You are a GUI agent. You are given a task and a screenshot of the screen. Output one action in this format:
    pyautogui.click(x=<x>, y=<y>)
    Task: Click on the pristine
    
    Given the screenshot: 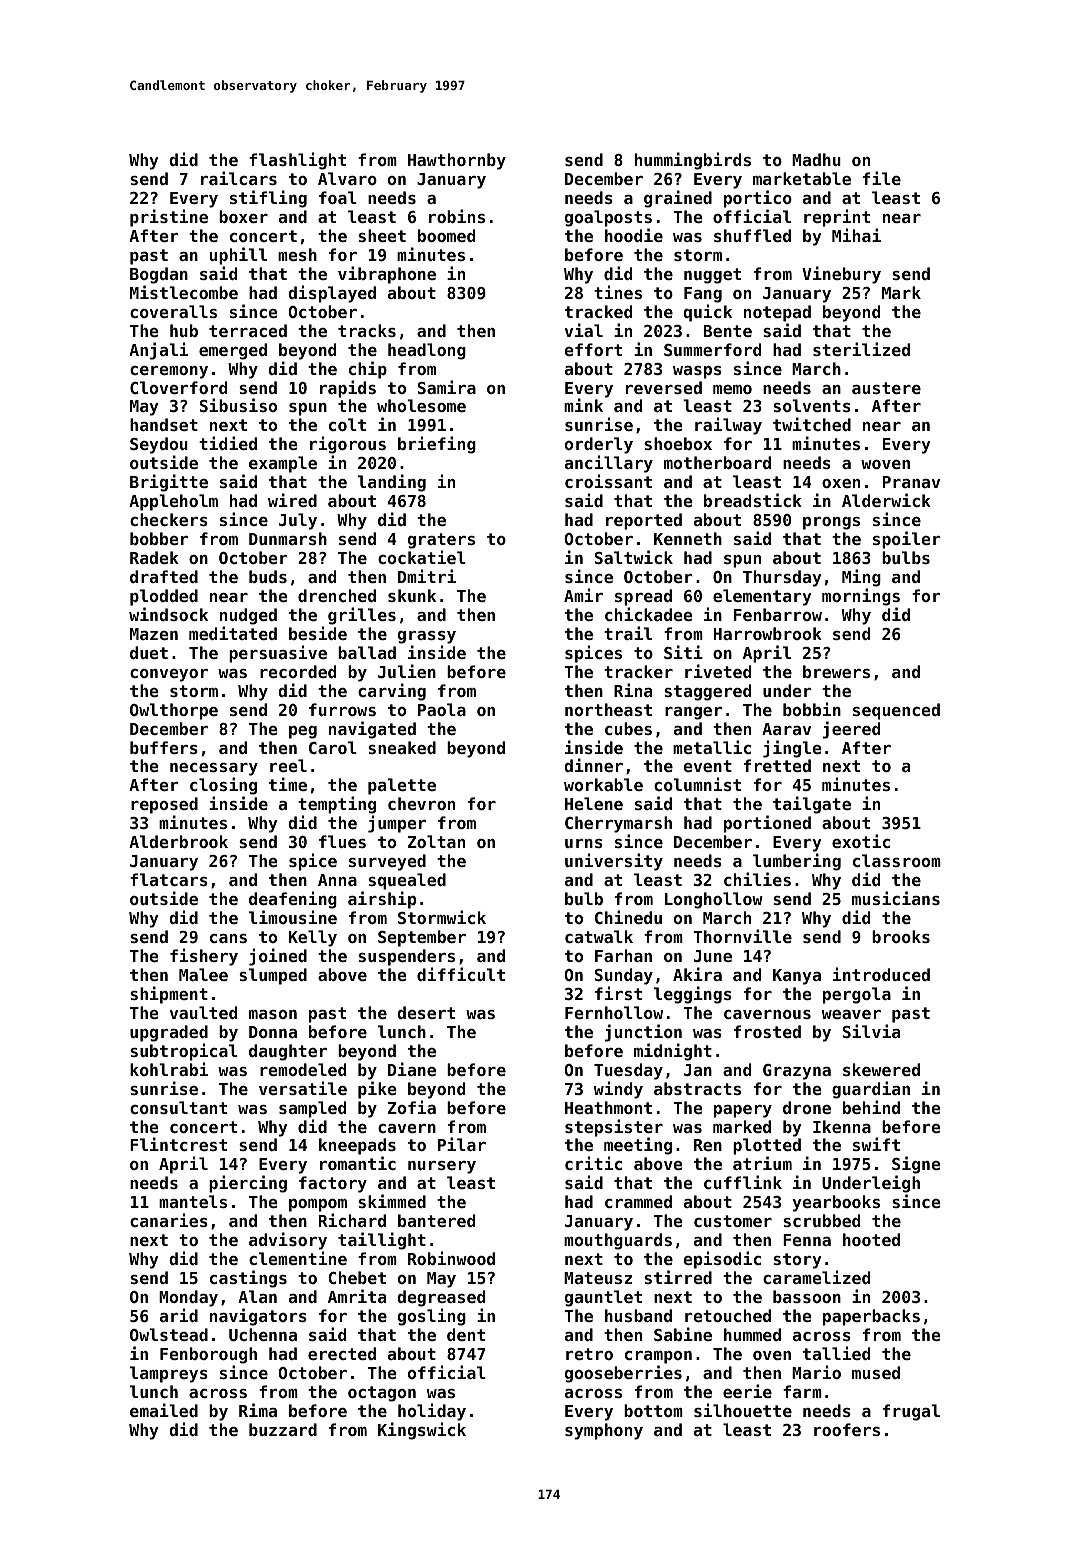 What is the action you would take?
    pyautogui.click(x=169, y=218)
